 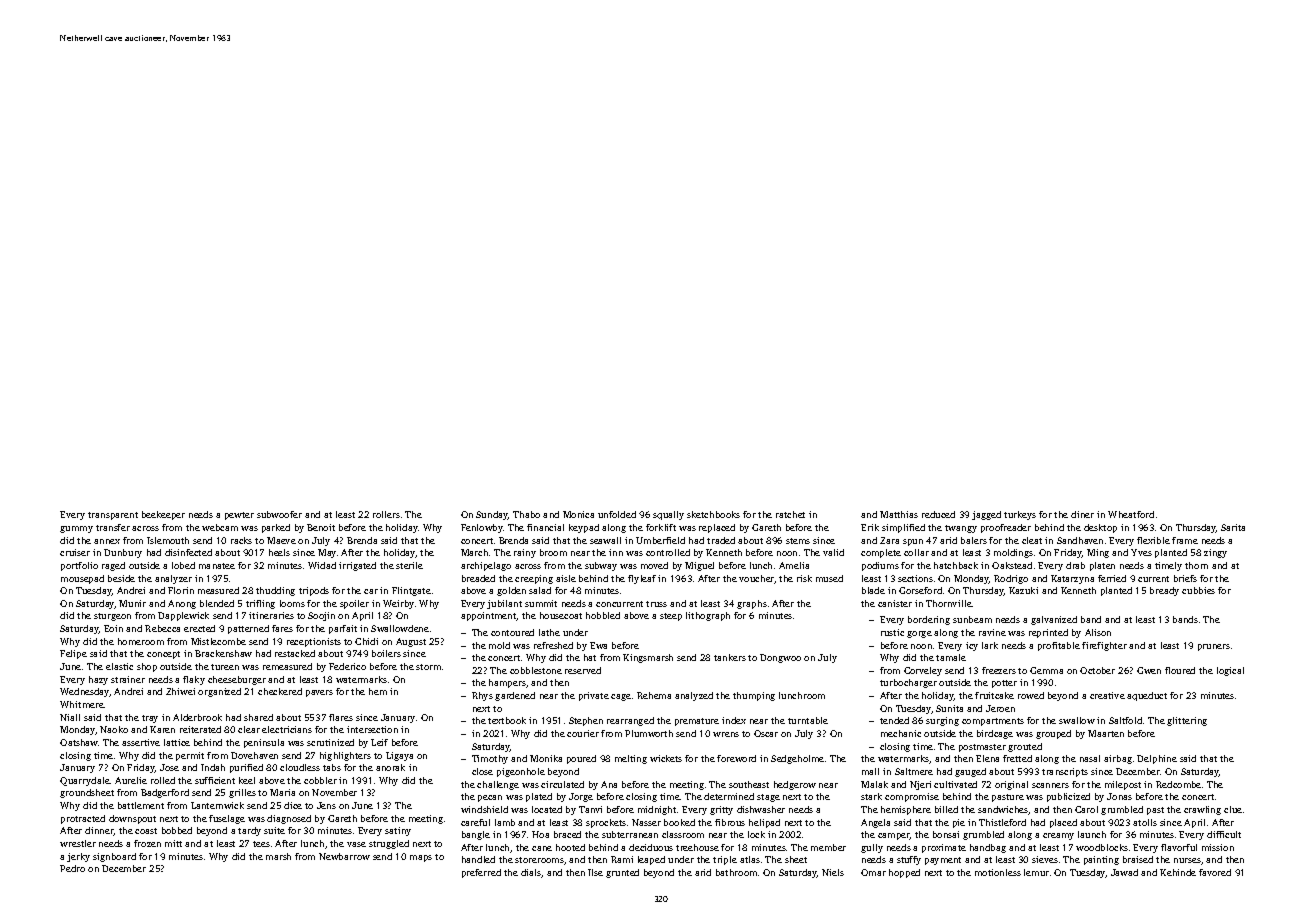 I want to click on battlement, so click(x=141, y=805).
